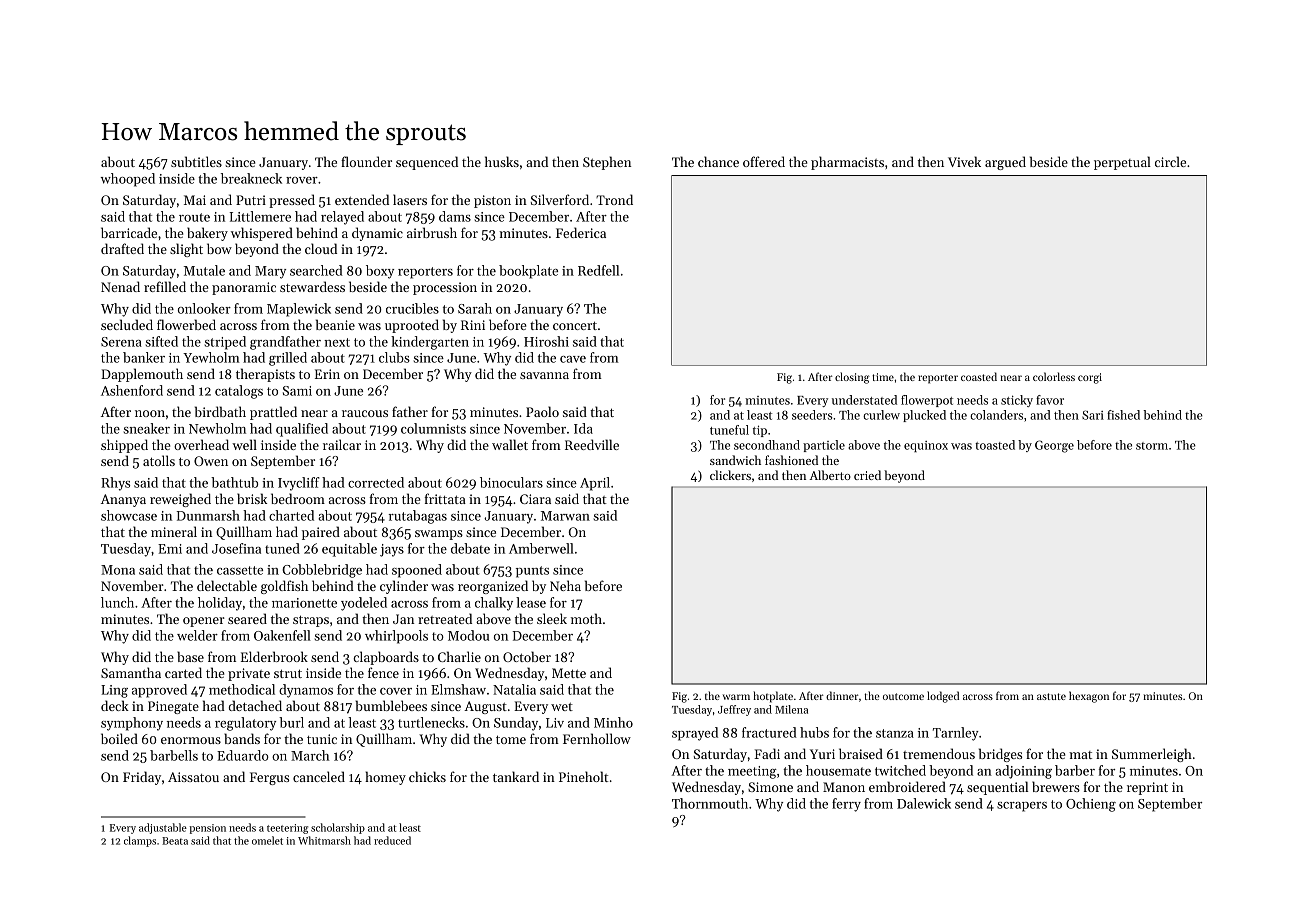 This screenshot has width=1308, height=924. What do you see at coordinates (846, 805) in the screenshot?
I see `ferry` at bounding box center [846, 805].
